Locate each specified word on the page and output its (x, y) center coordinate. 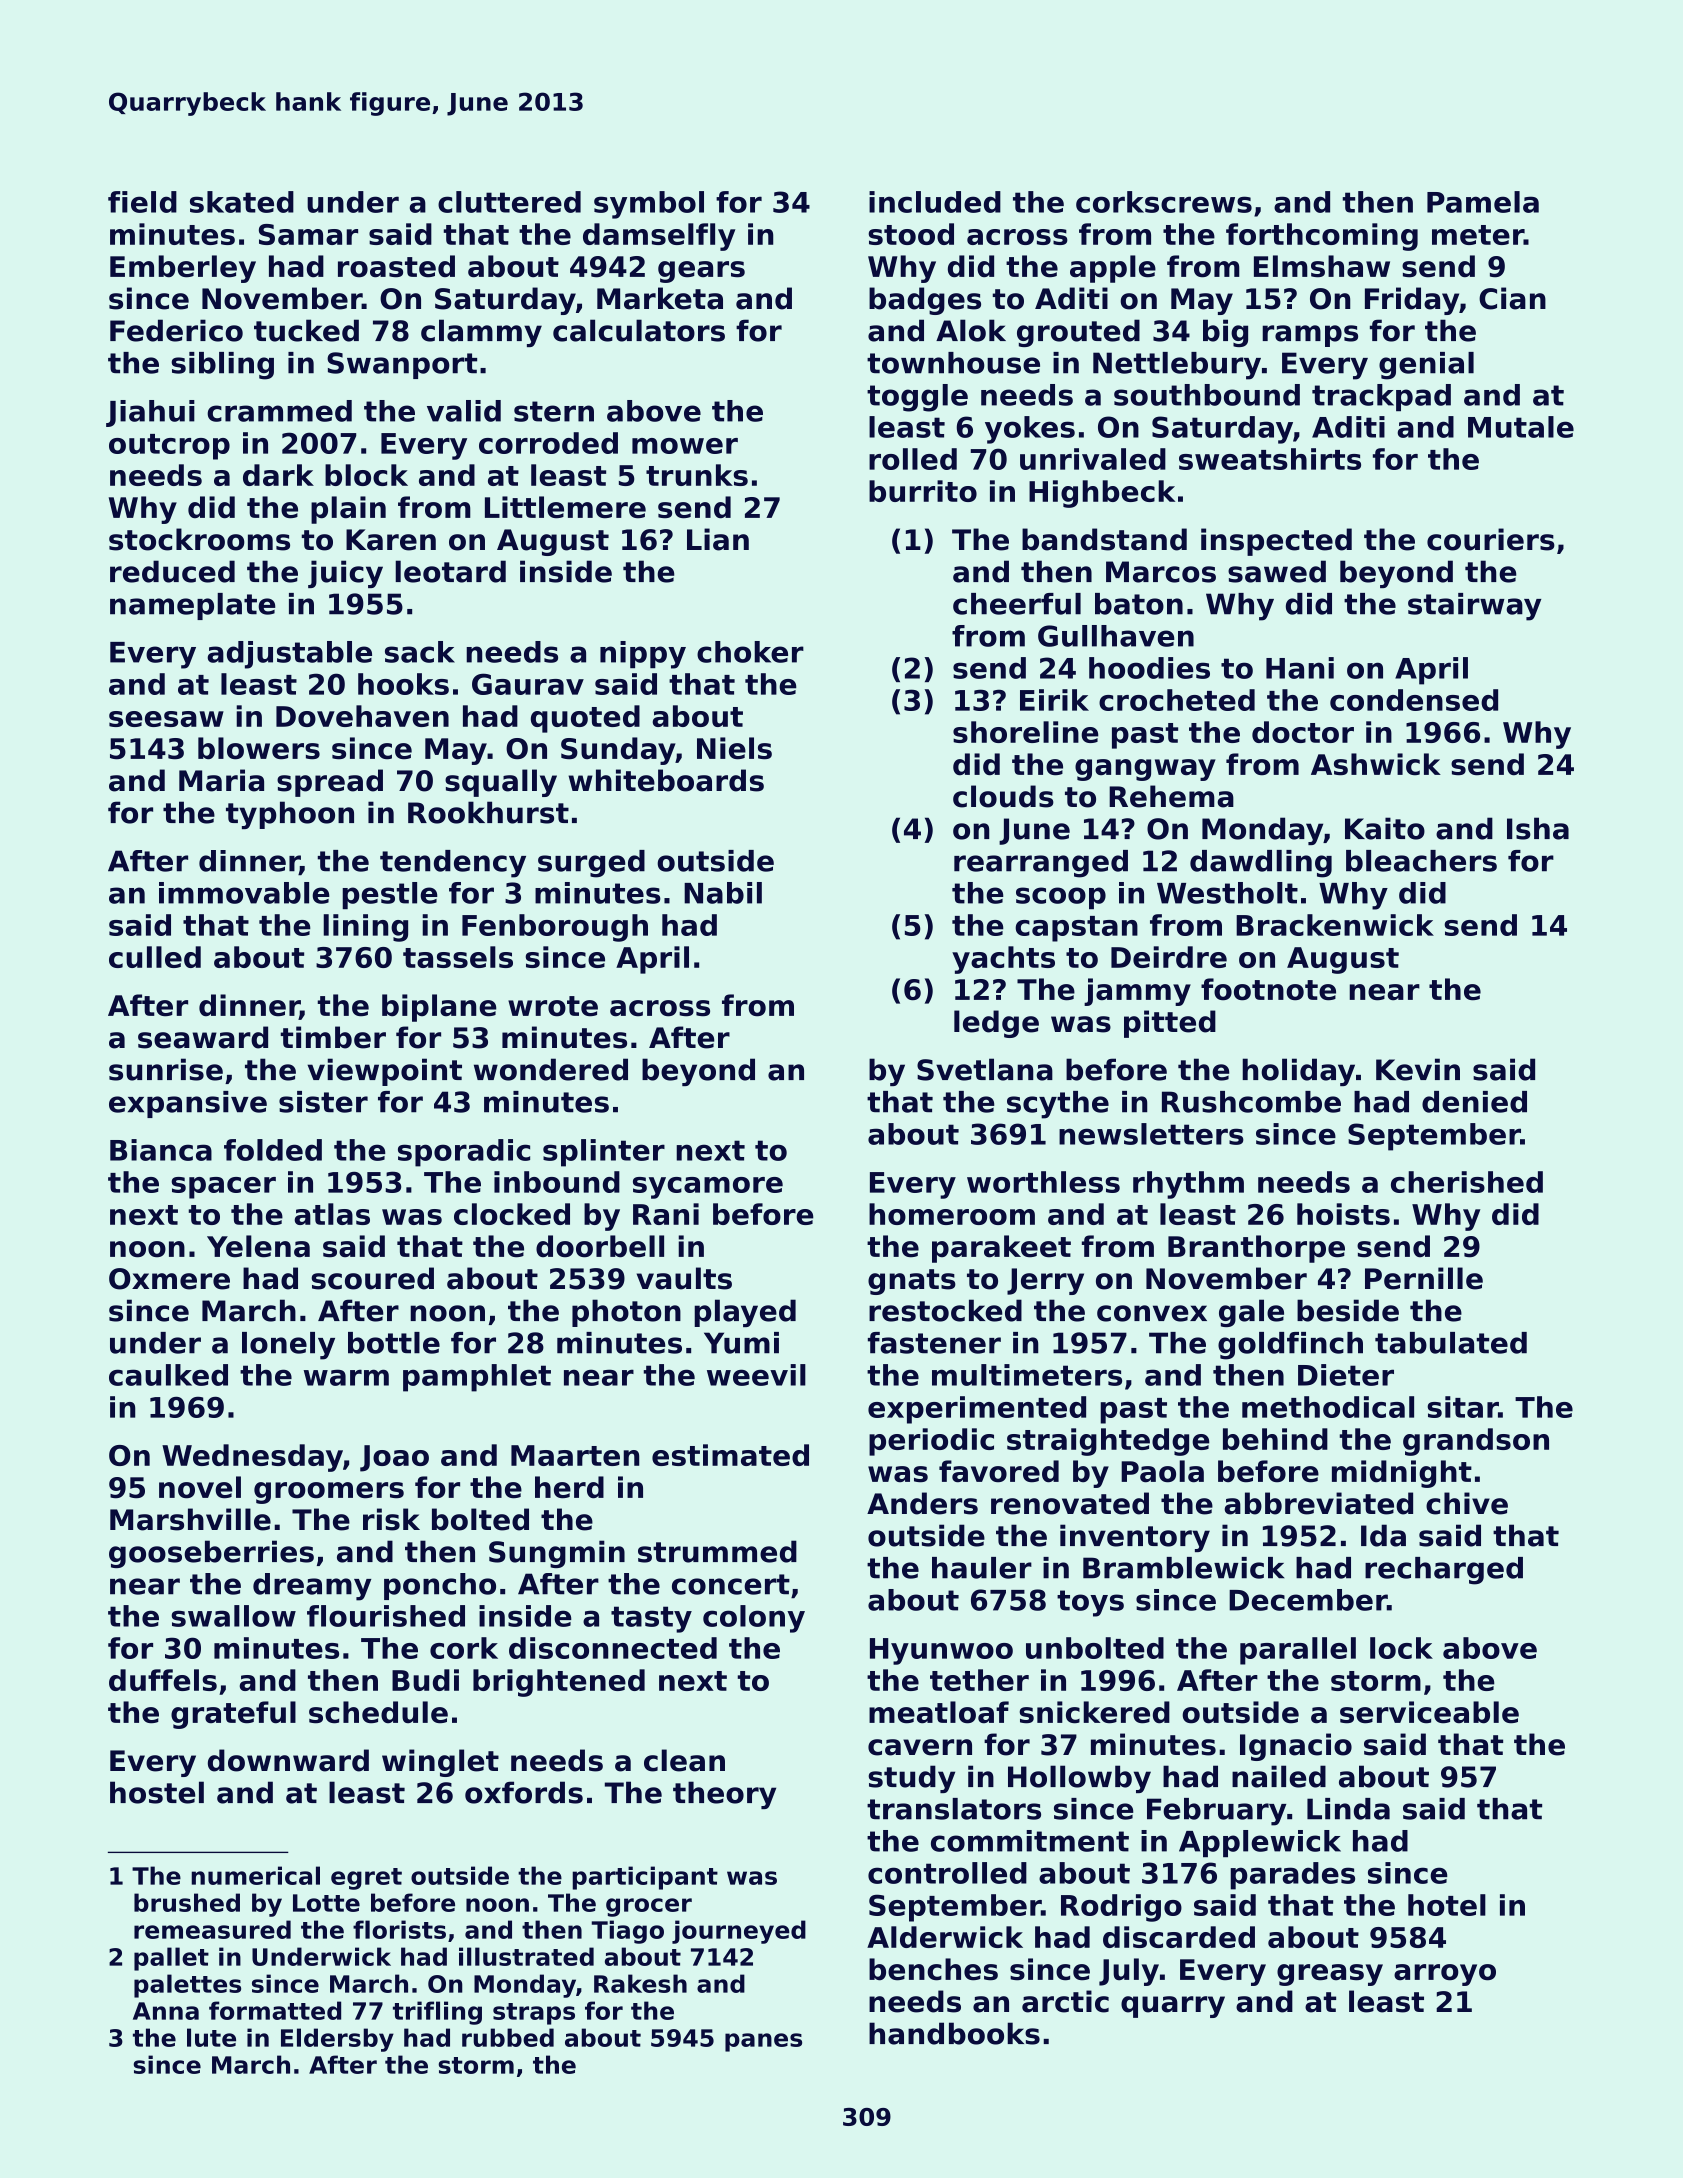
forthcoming (1322, 237)
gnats (912, 1282)
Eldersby (337, 2040)
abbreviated (1318, 1503)
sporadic (464, 1153)
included (935, 202)
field (142, 202)
